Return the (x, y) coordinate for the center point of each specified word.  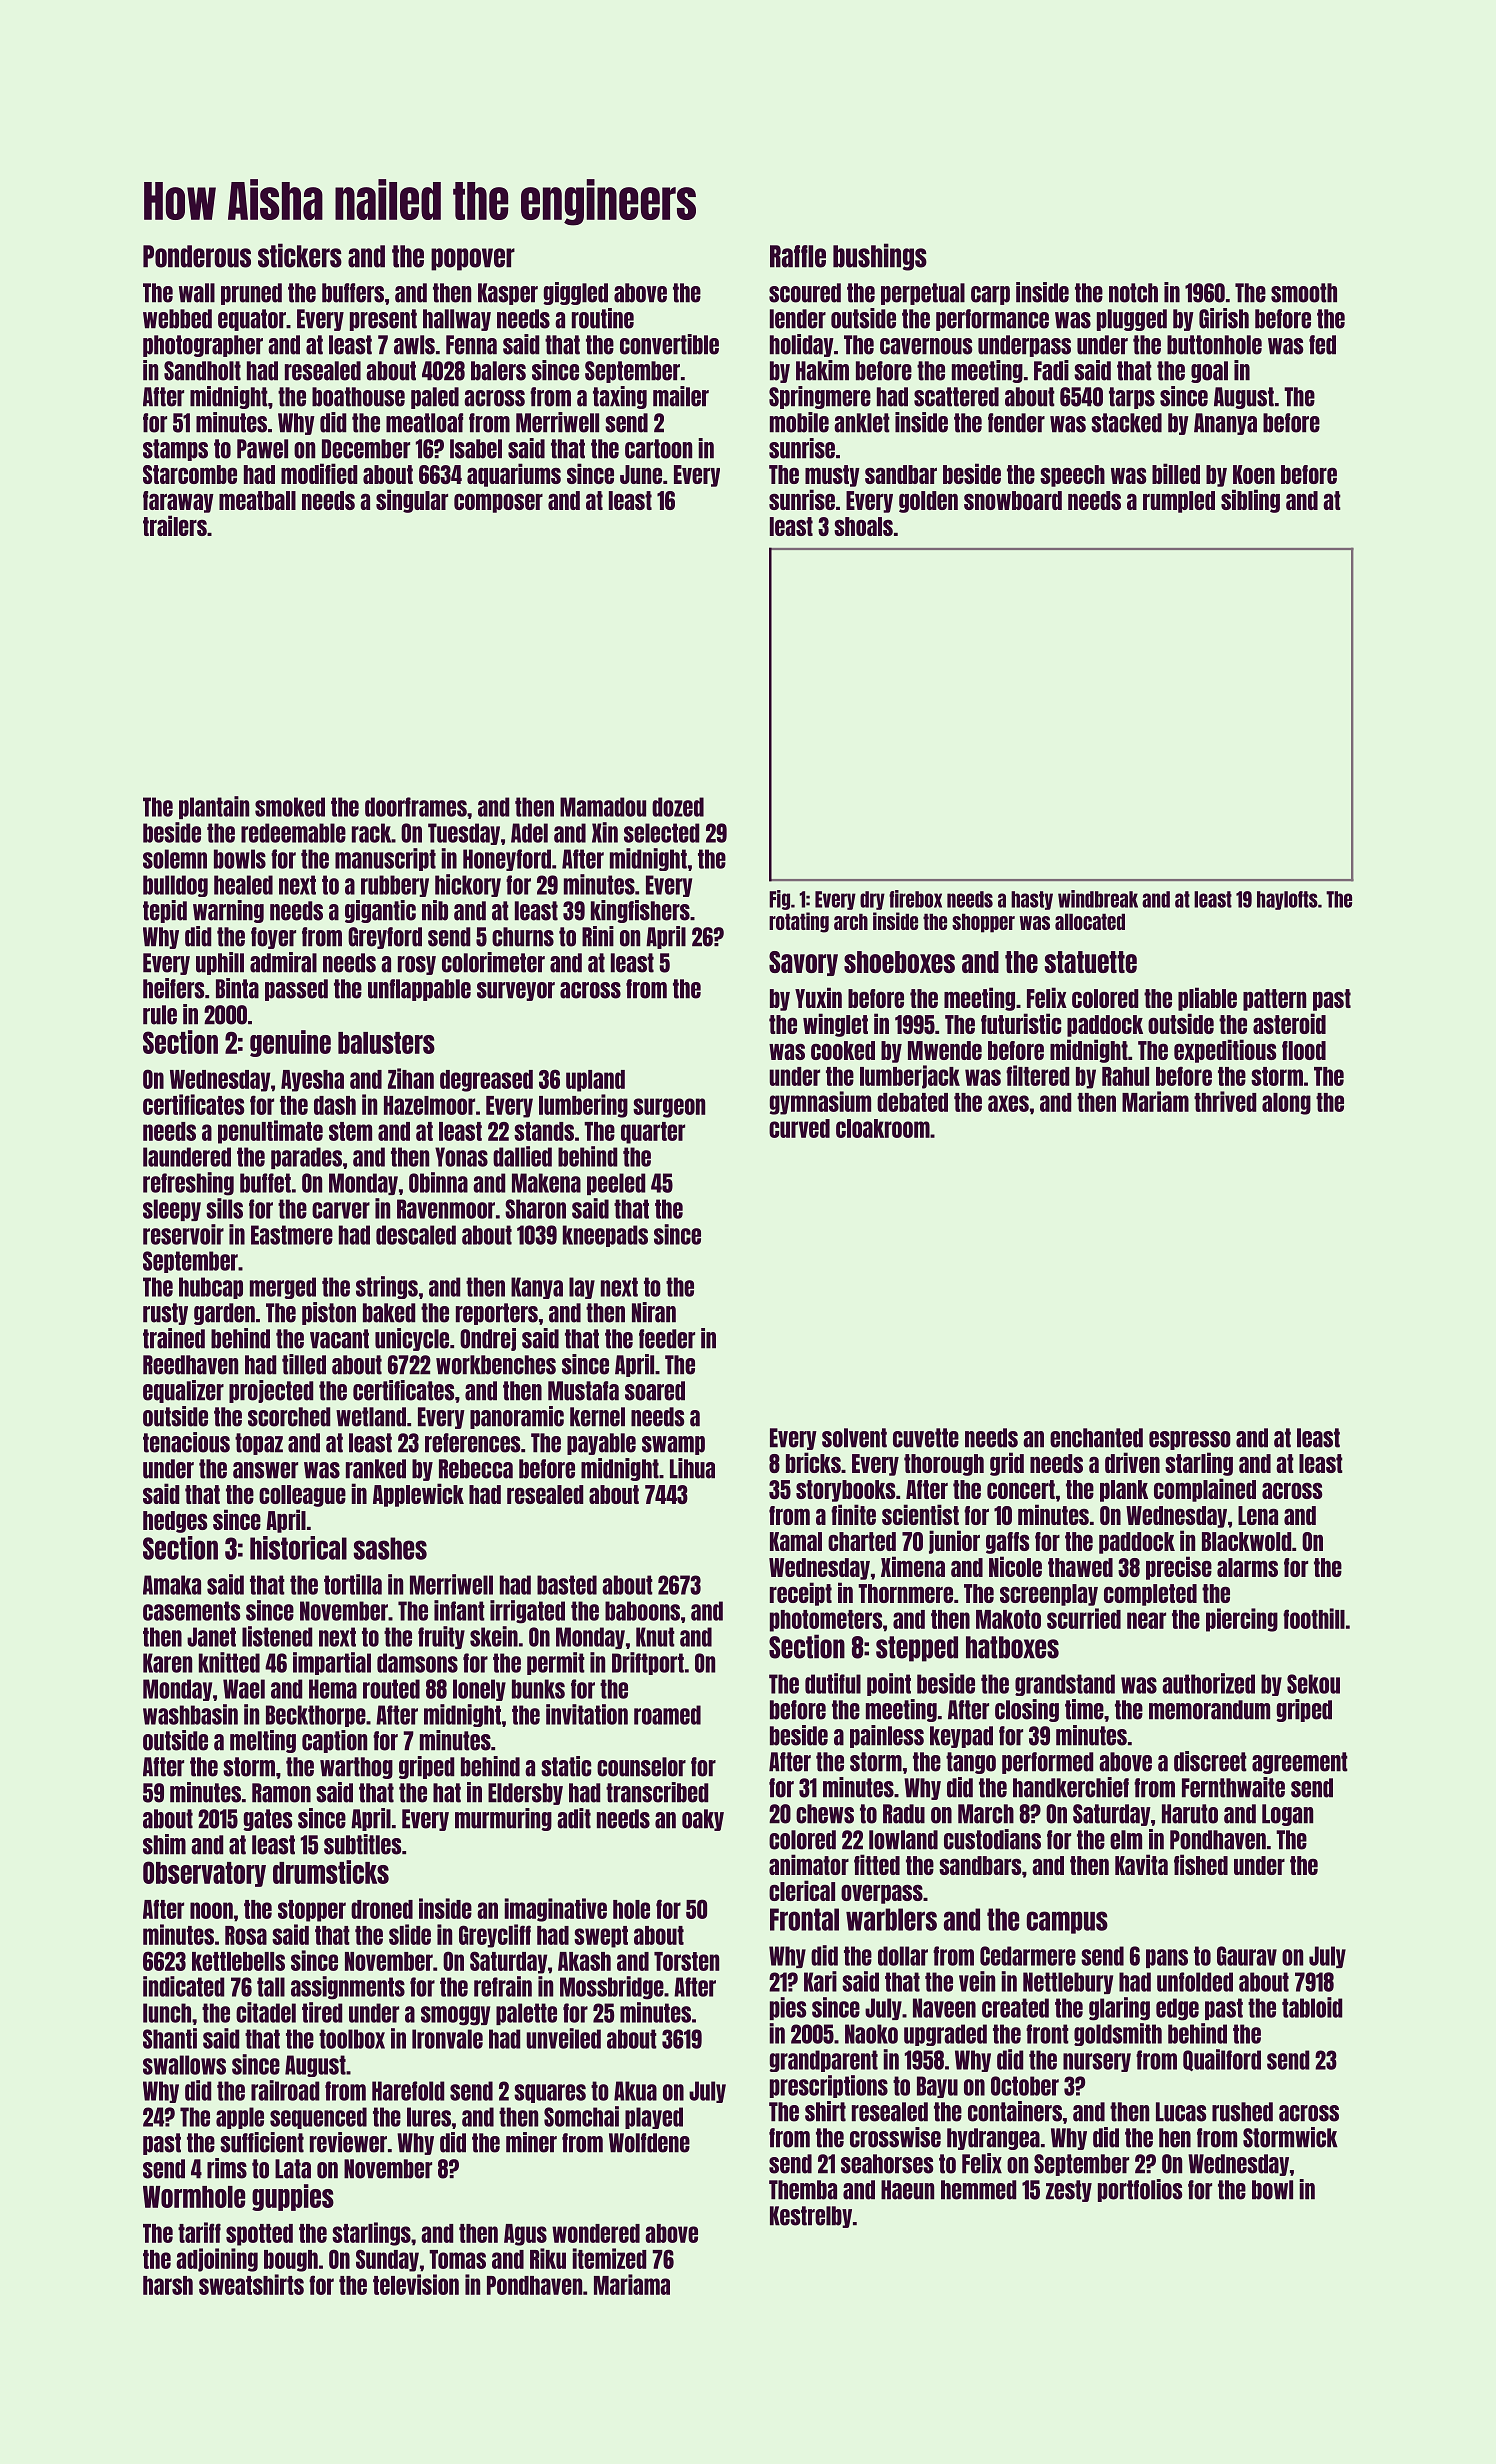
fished (1201, 1864)
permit (556, 1663)
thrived (1225, 1101)
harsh (168, 2285)
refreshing (188, 1184)
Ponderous (197, 256)
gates (267, 1820)
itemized (609, 2258)
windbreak (1098, 899)
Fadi (1051, 370)
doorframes (416, 807)
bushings (880, 257)
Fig (779, 900)
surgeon (669, 1108)
